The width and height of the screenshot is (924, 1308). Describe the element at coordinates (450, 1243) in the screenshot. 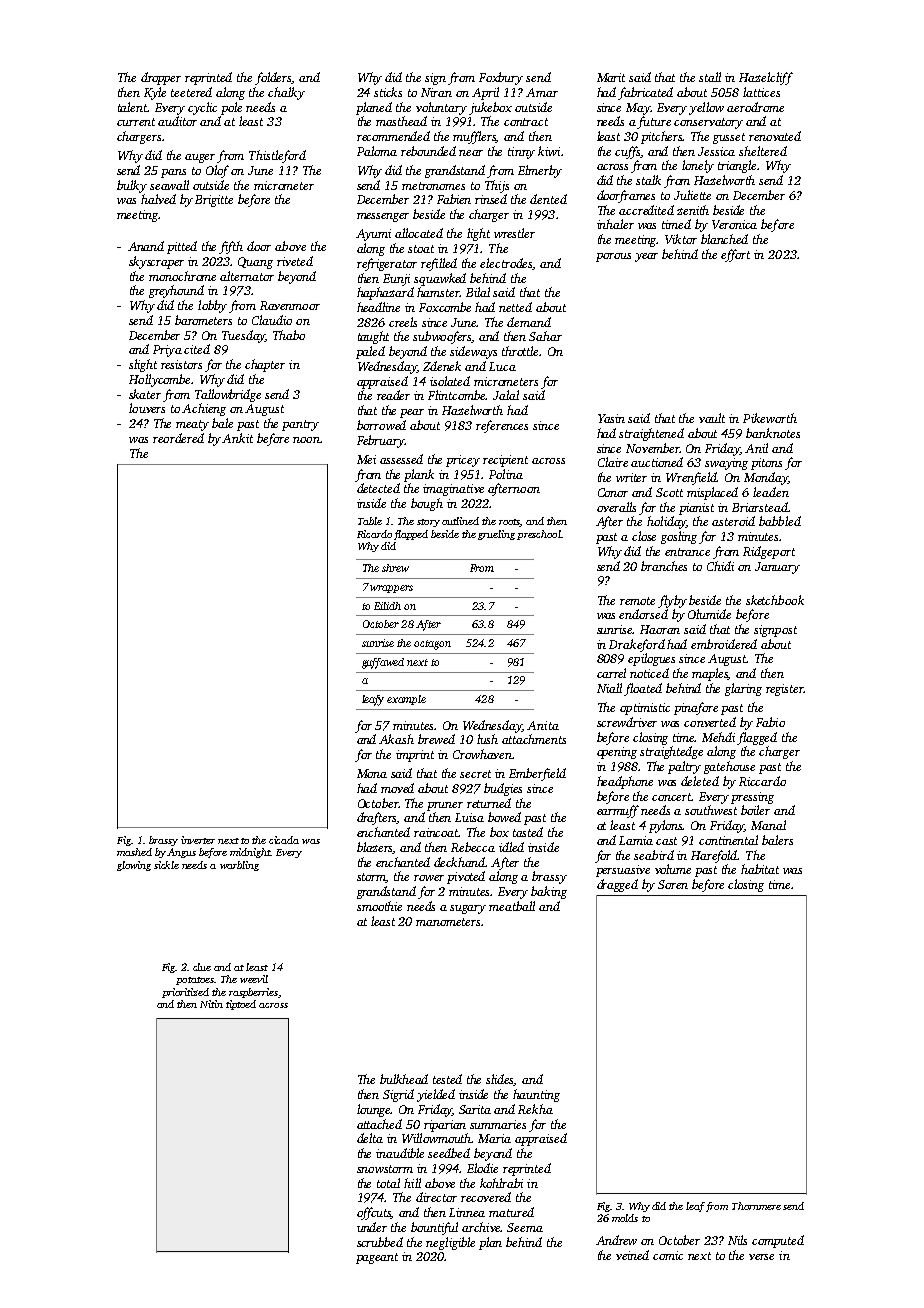

I see `negligible` at that location.
